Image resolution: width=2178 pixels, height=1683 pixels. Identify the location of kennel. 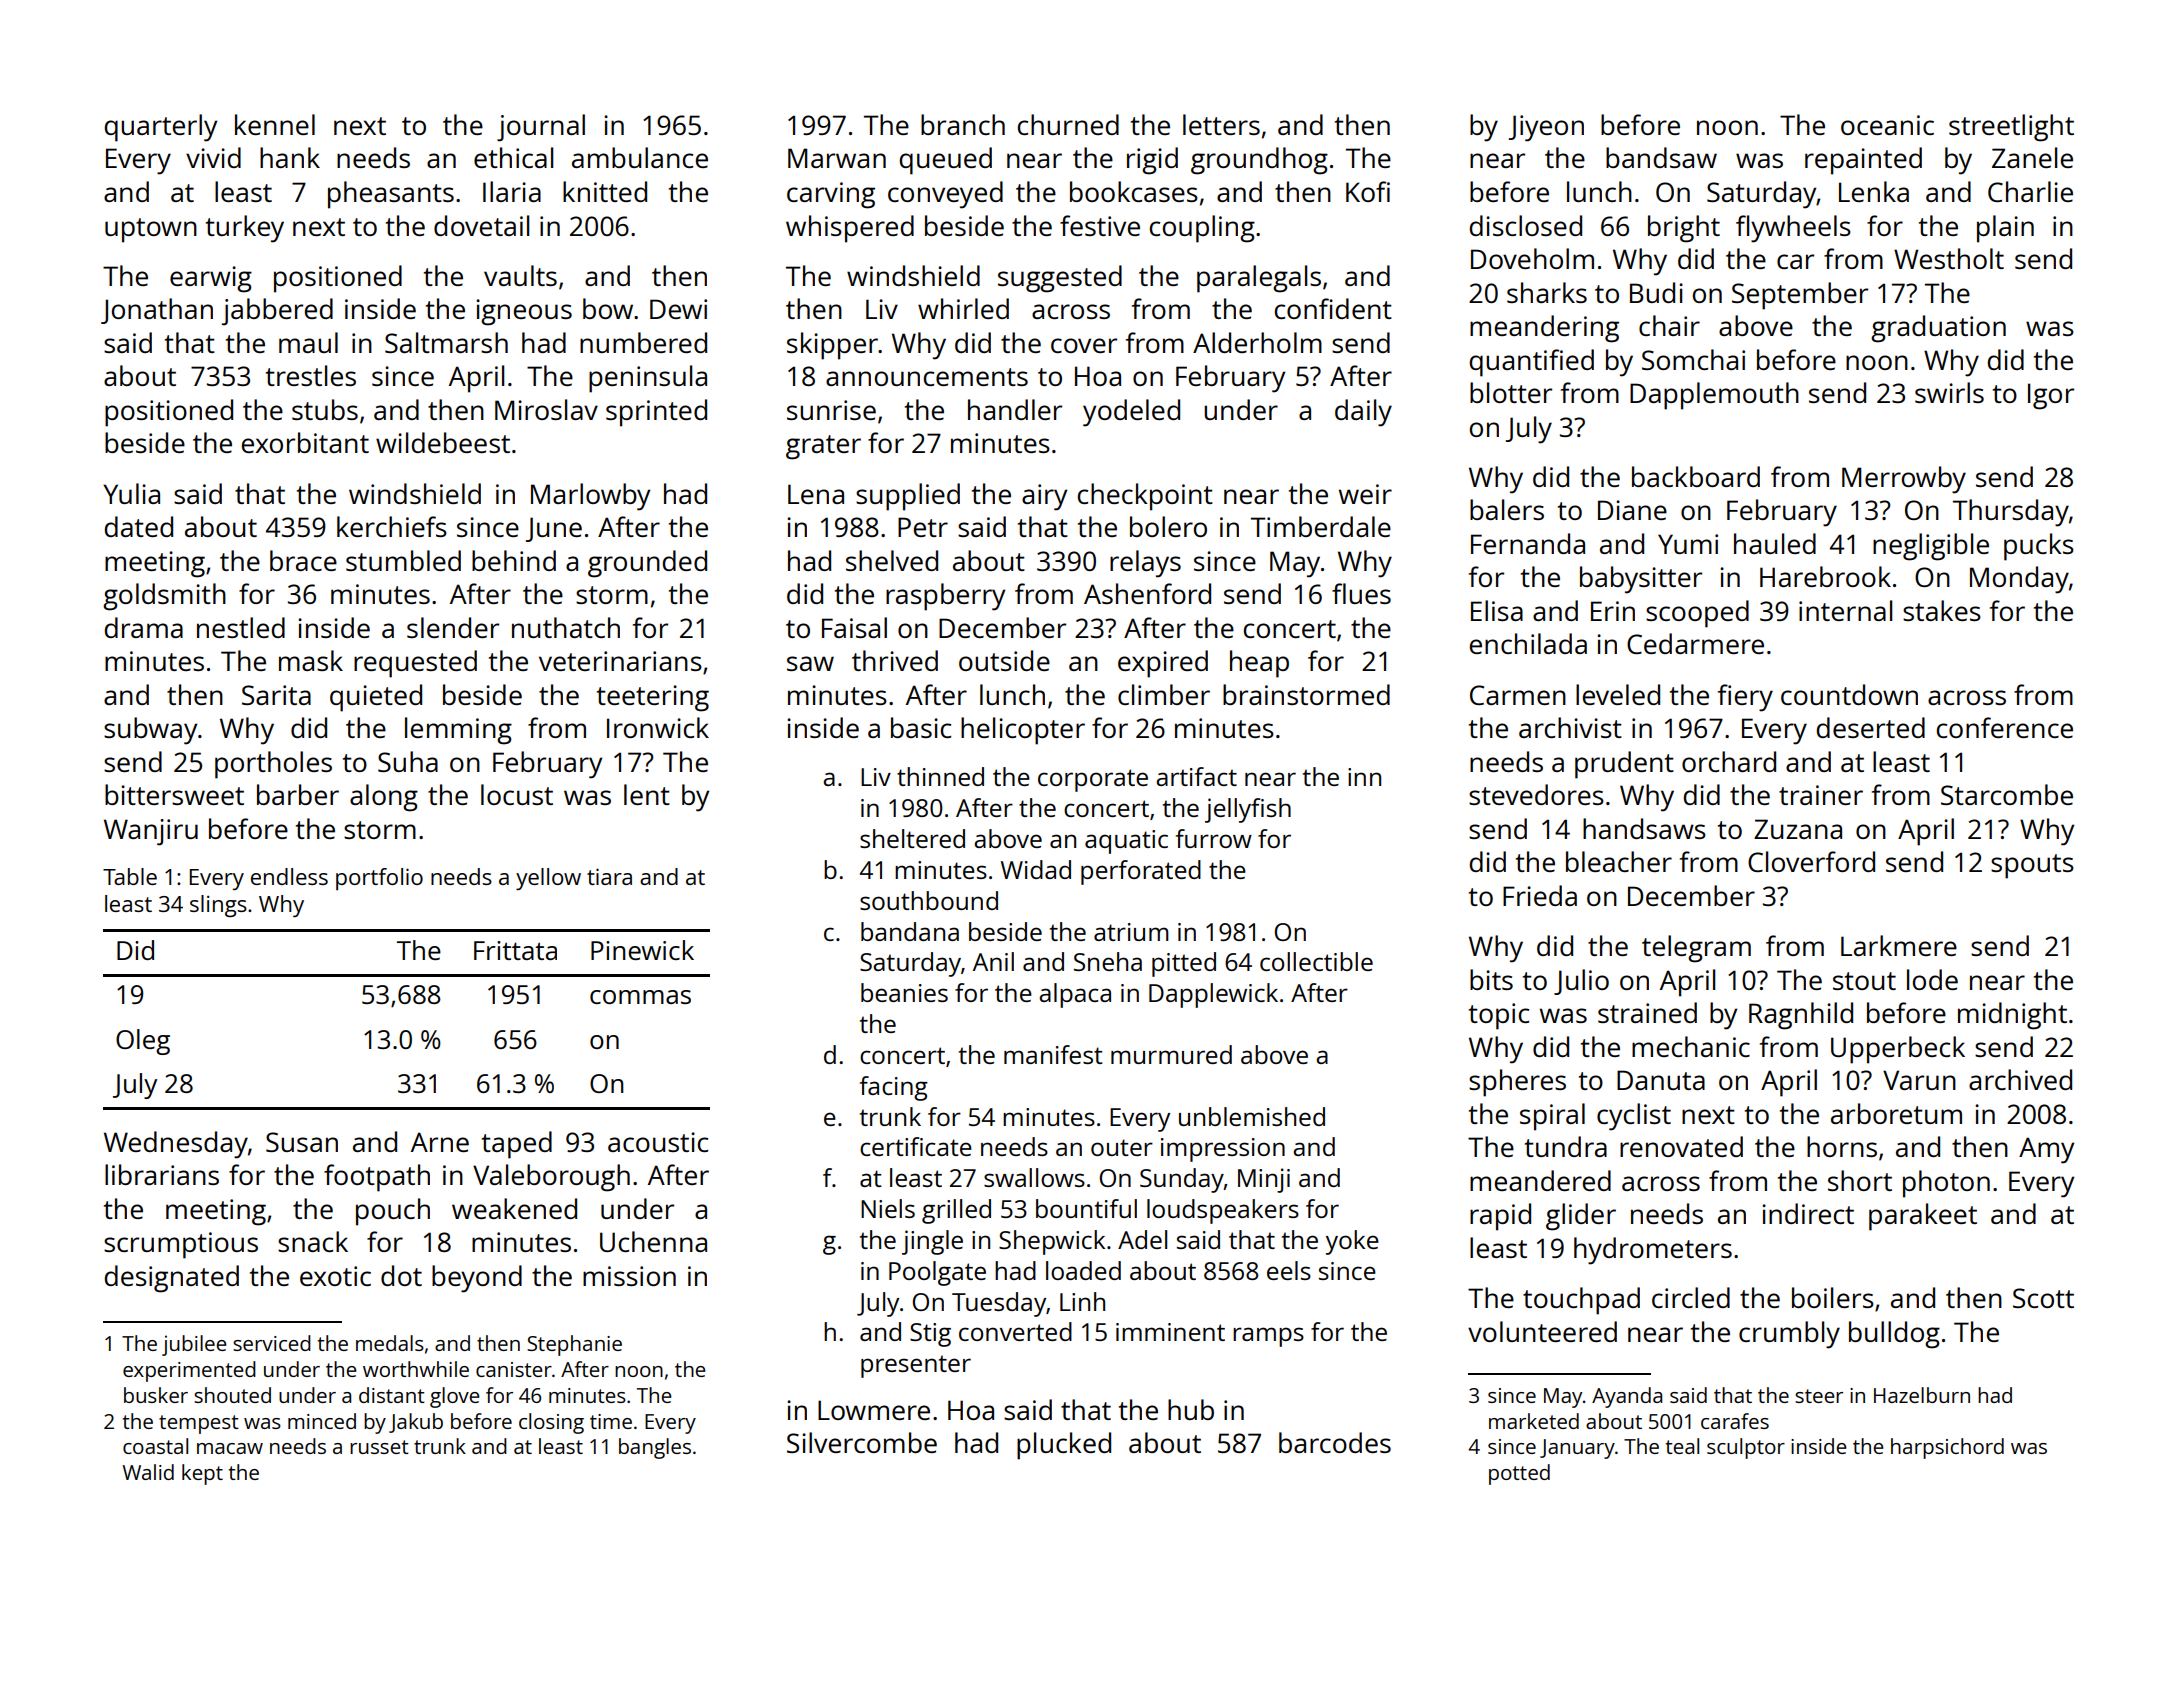
(275, 124).
